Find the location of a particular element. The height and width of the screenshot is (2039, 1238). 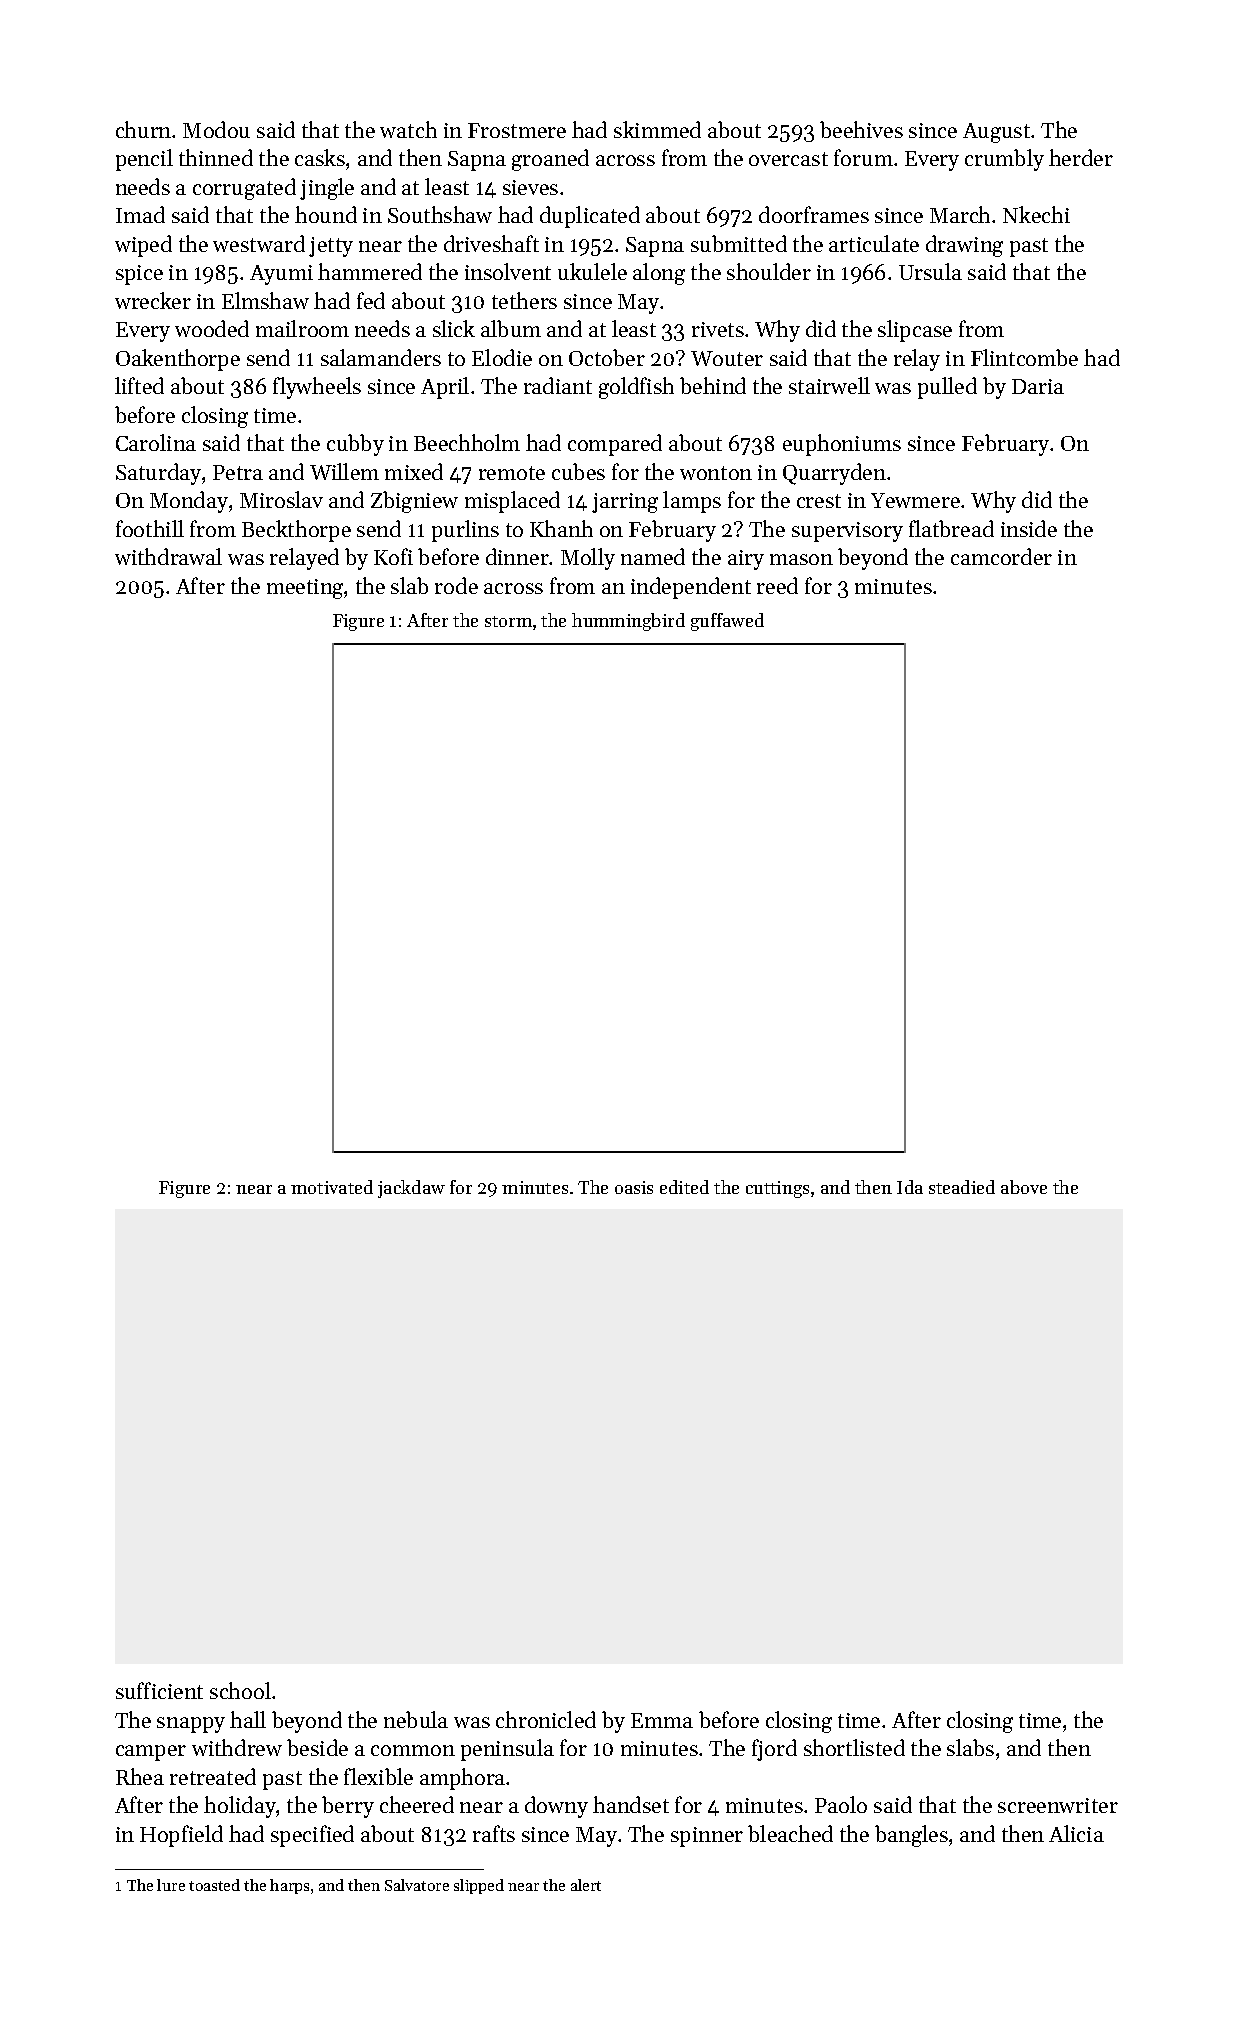

storm is located at coordinates (508, 621).
